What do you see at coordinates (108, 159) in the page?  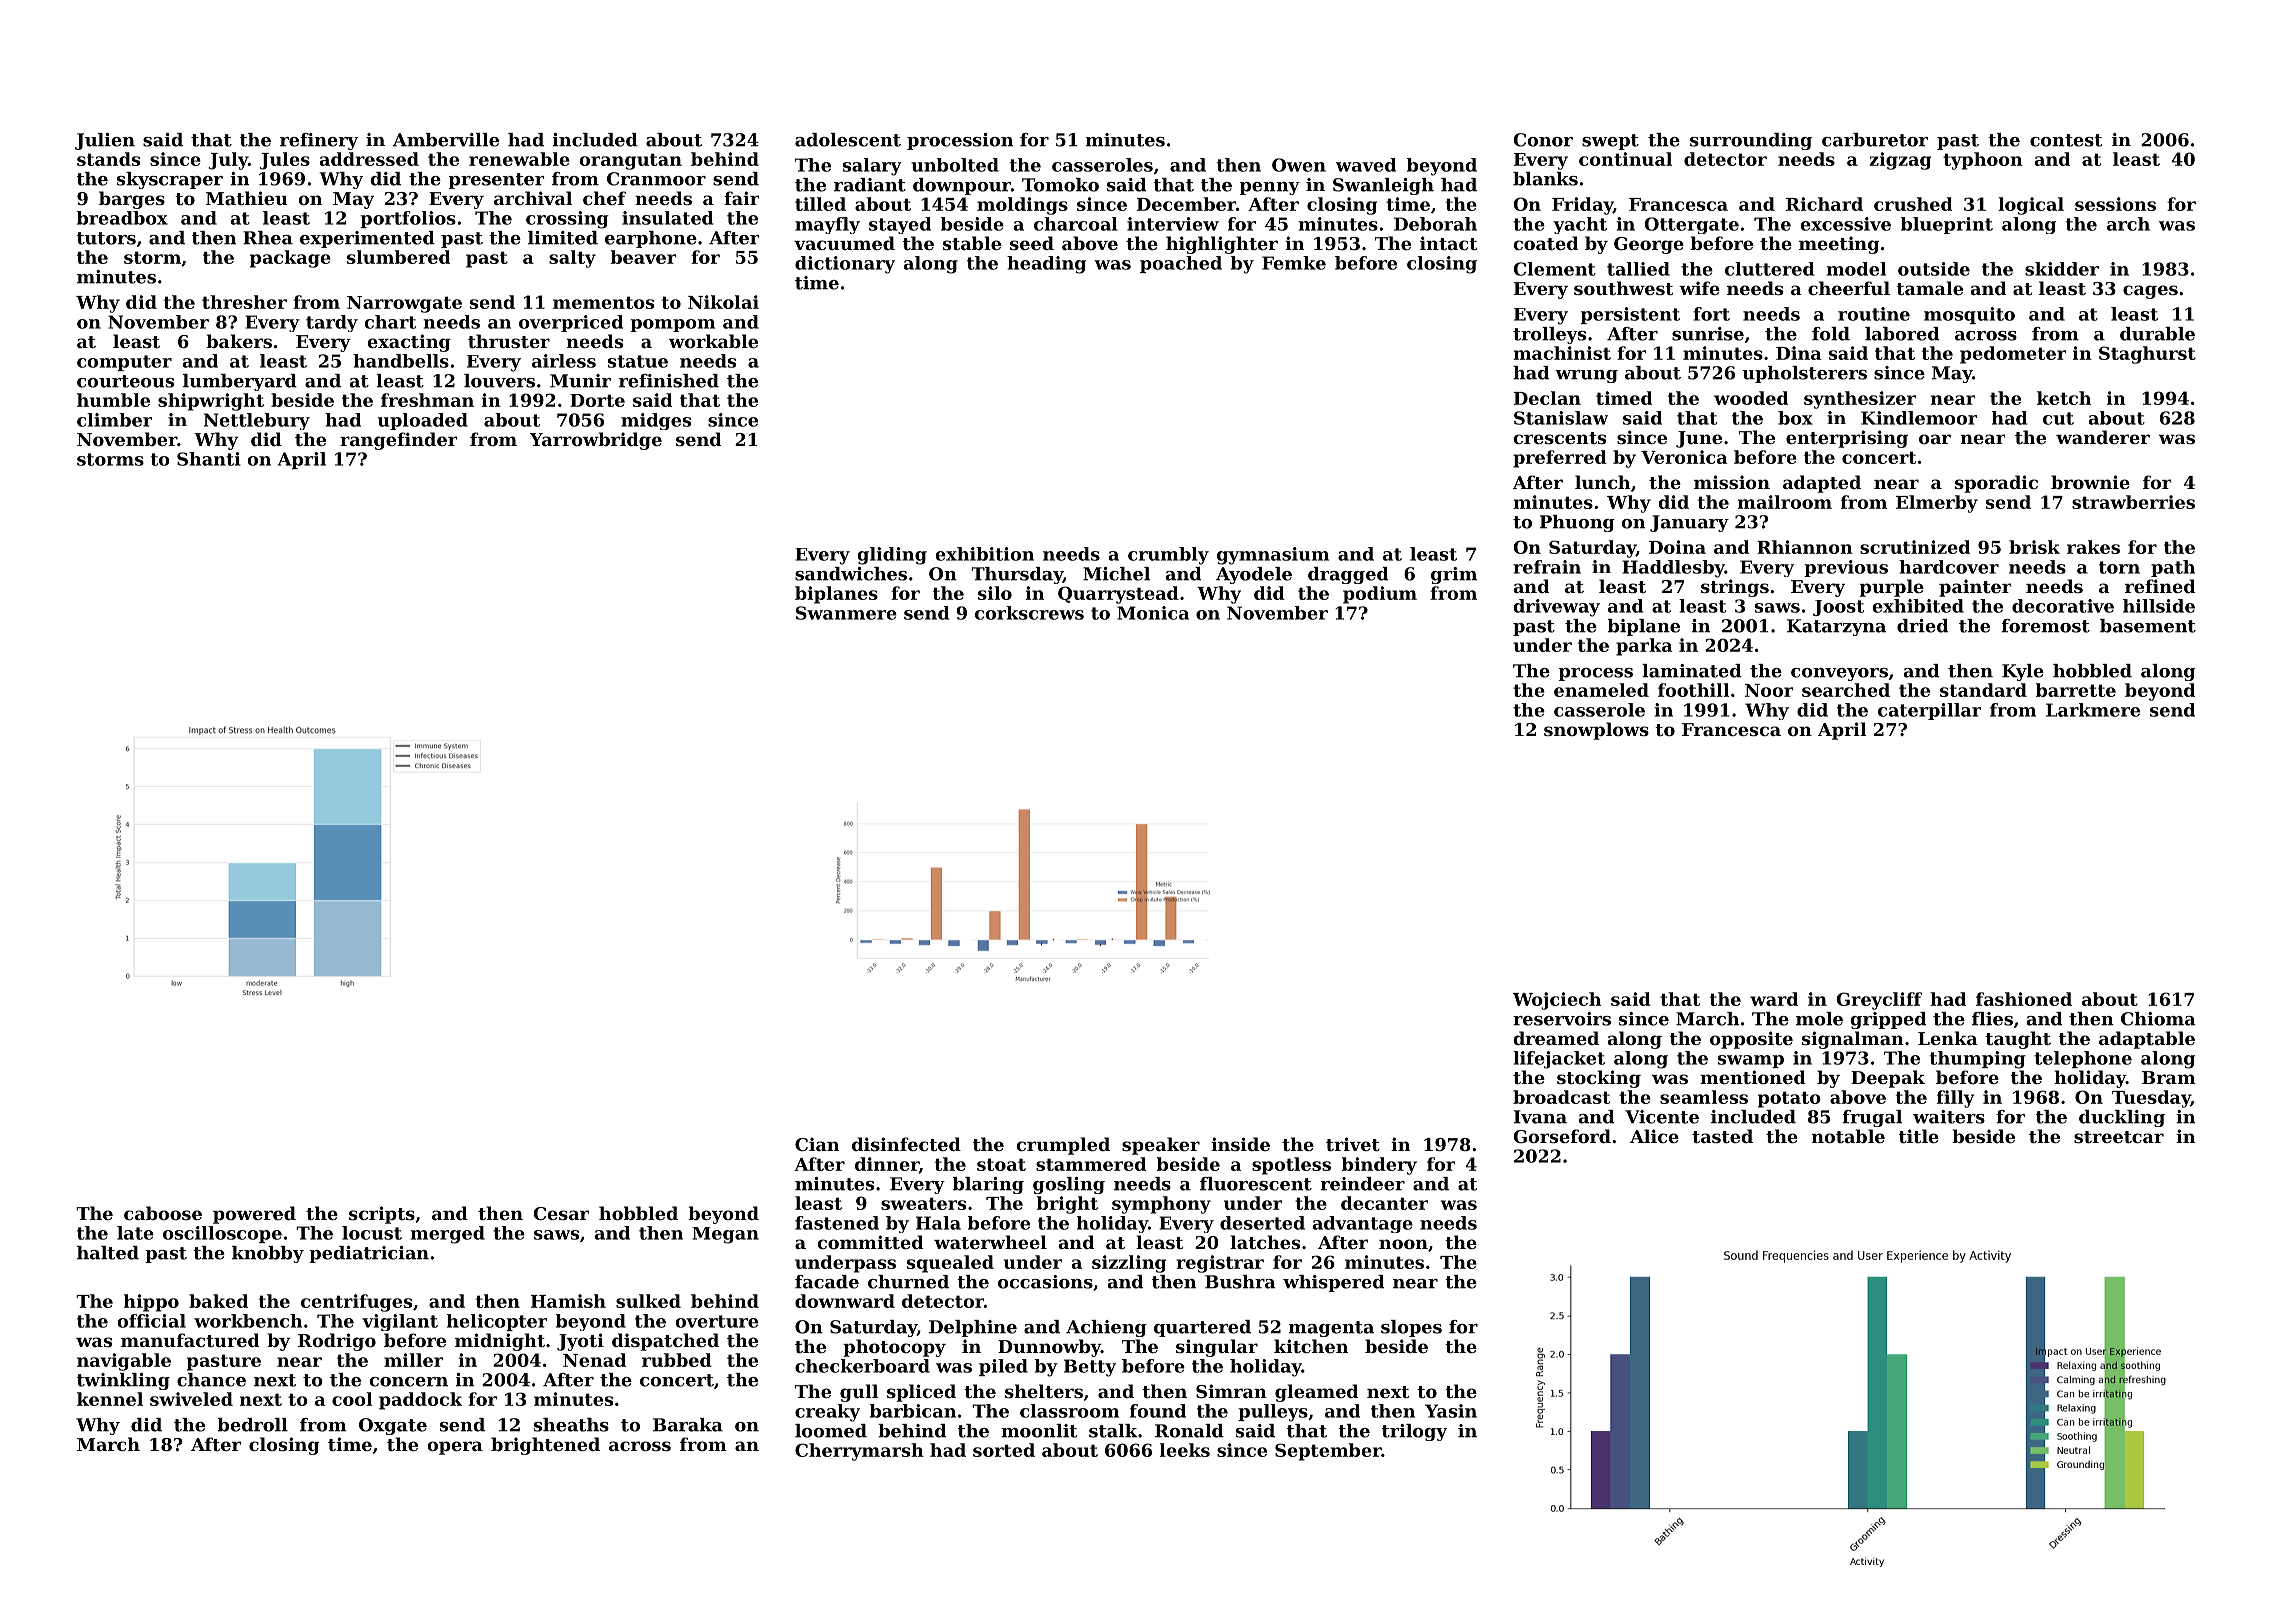 I see `stands` at bounding box center [108, 159].
